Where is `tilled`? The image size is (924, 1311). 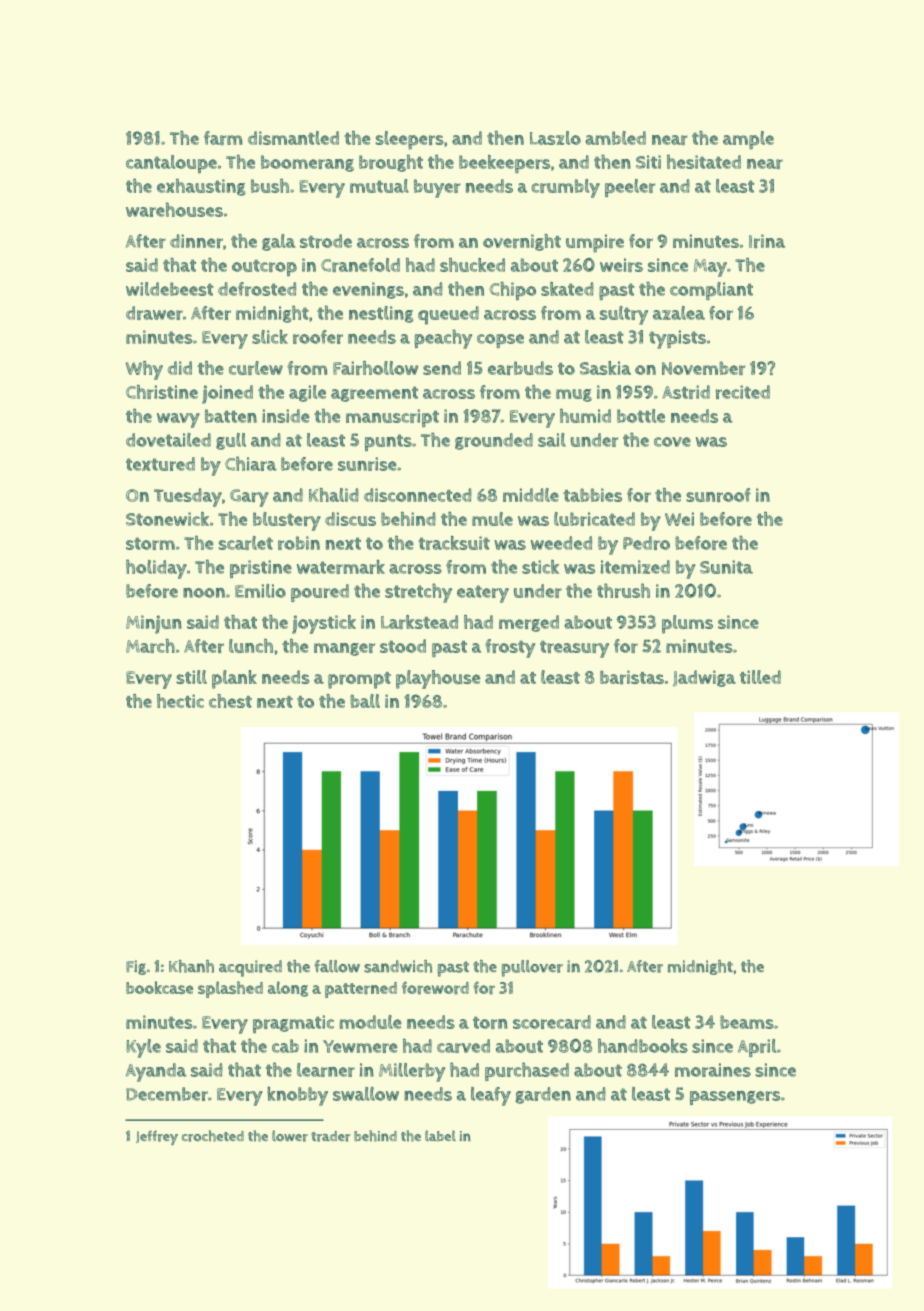
tilled is located at coordinates (760, 677).
